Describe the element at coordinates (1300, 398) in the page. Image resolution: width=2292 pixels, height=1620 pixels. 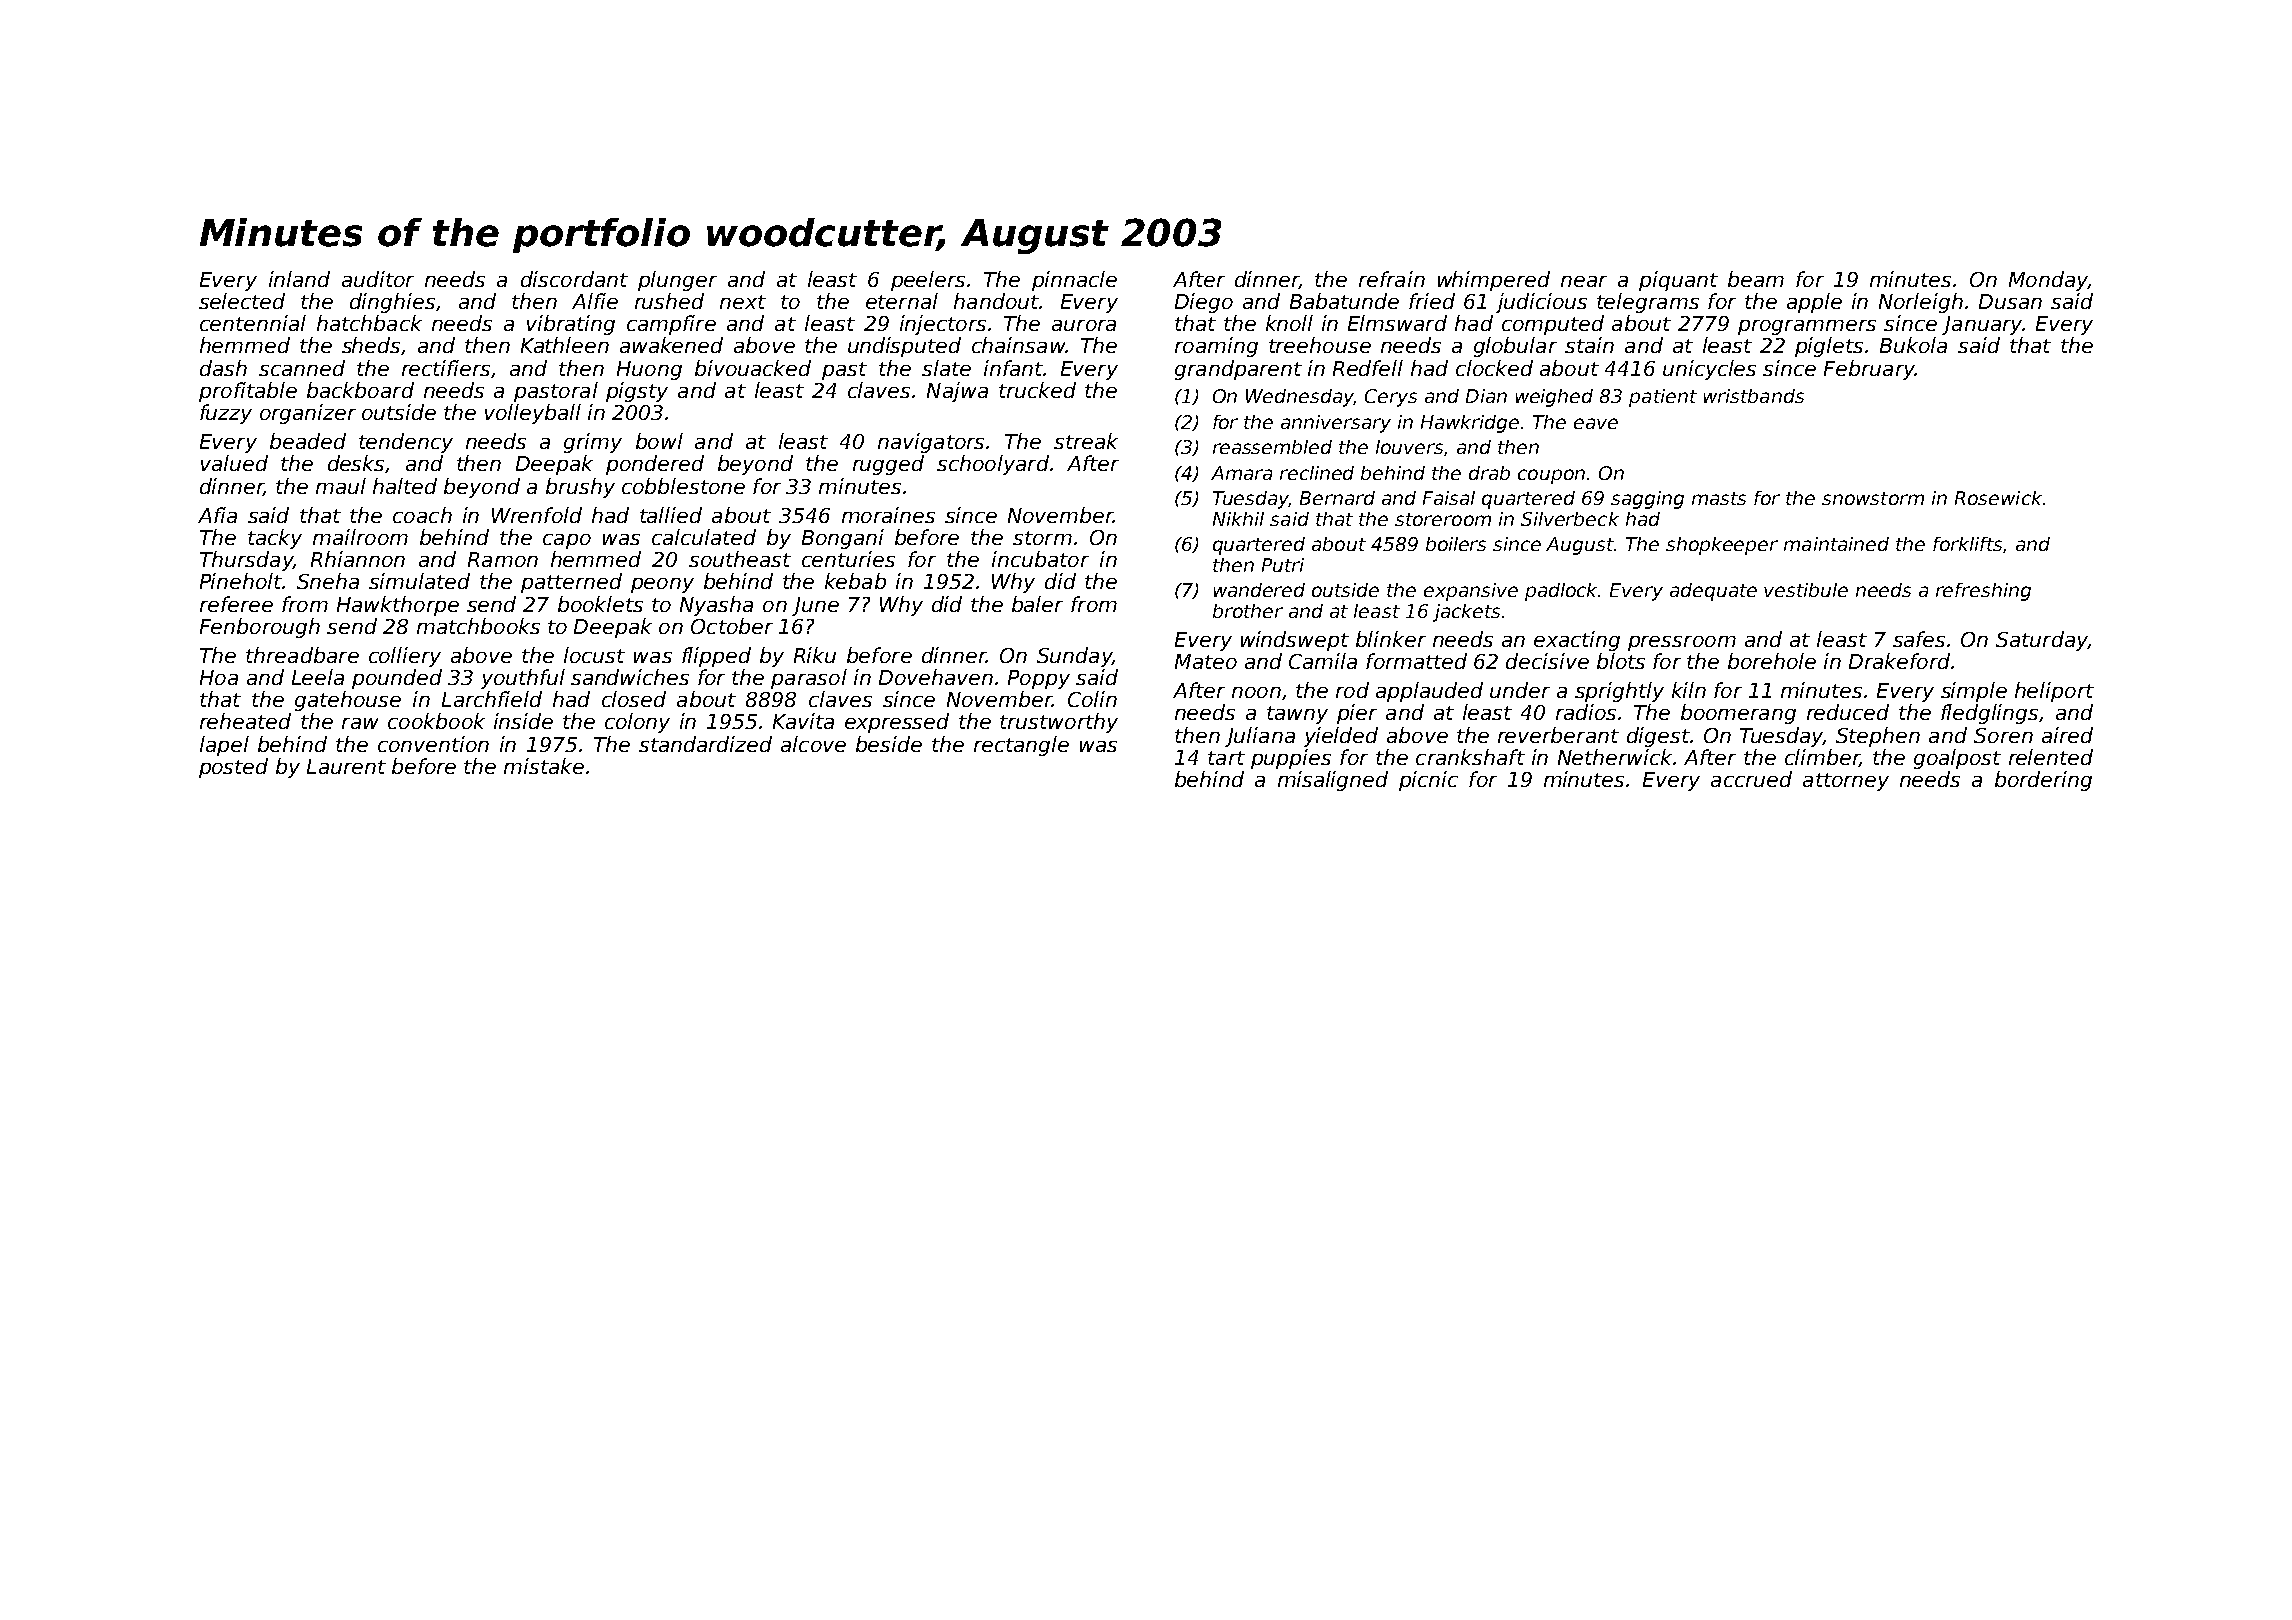
I see `Wednesday` at that location.
